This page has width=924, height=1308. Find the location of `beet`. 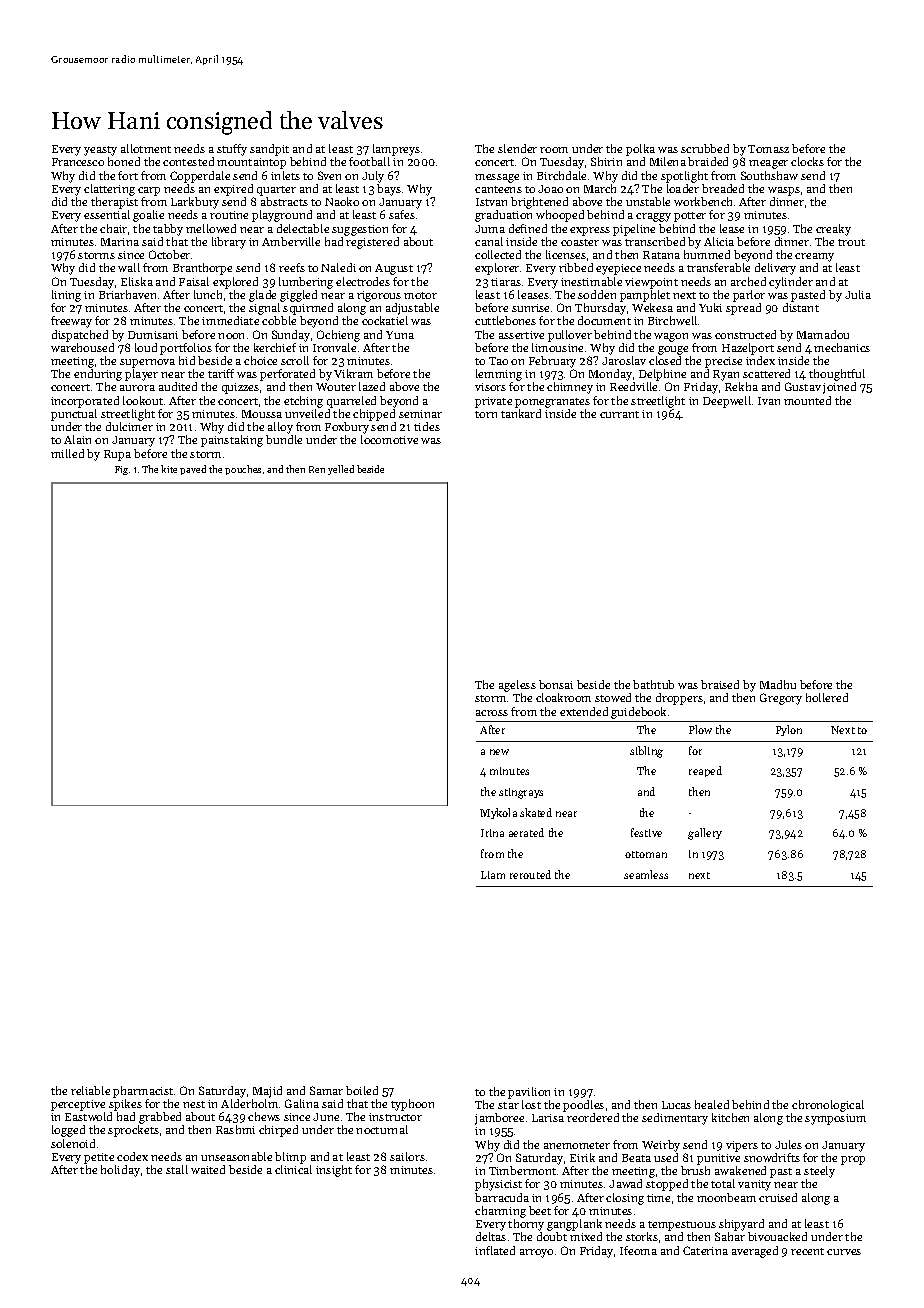

beet is located at coordinates (540, 1210).
